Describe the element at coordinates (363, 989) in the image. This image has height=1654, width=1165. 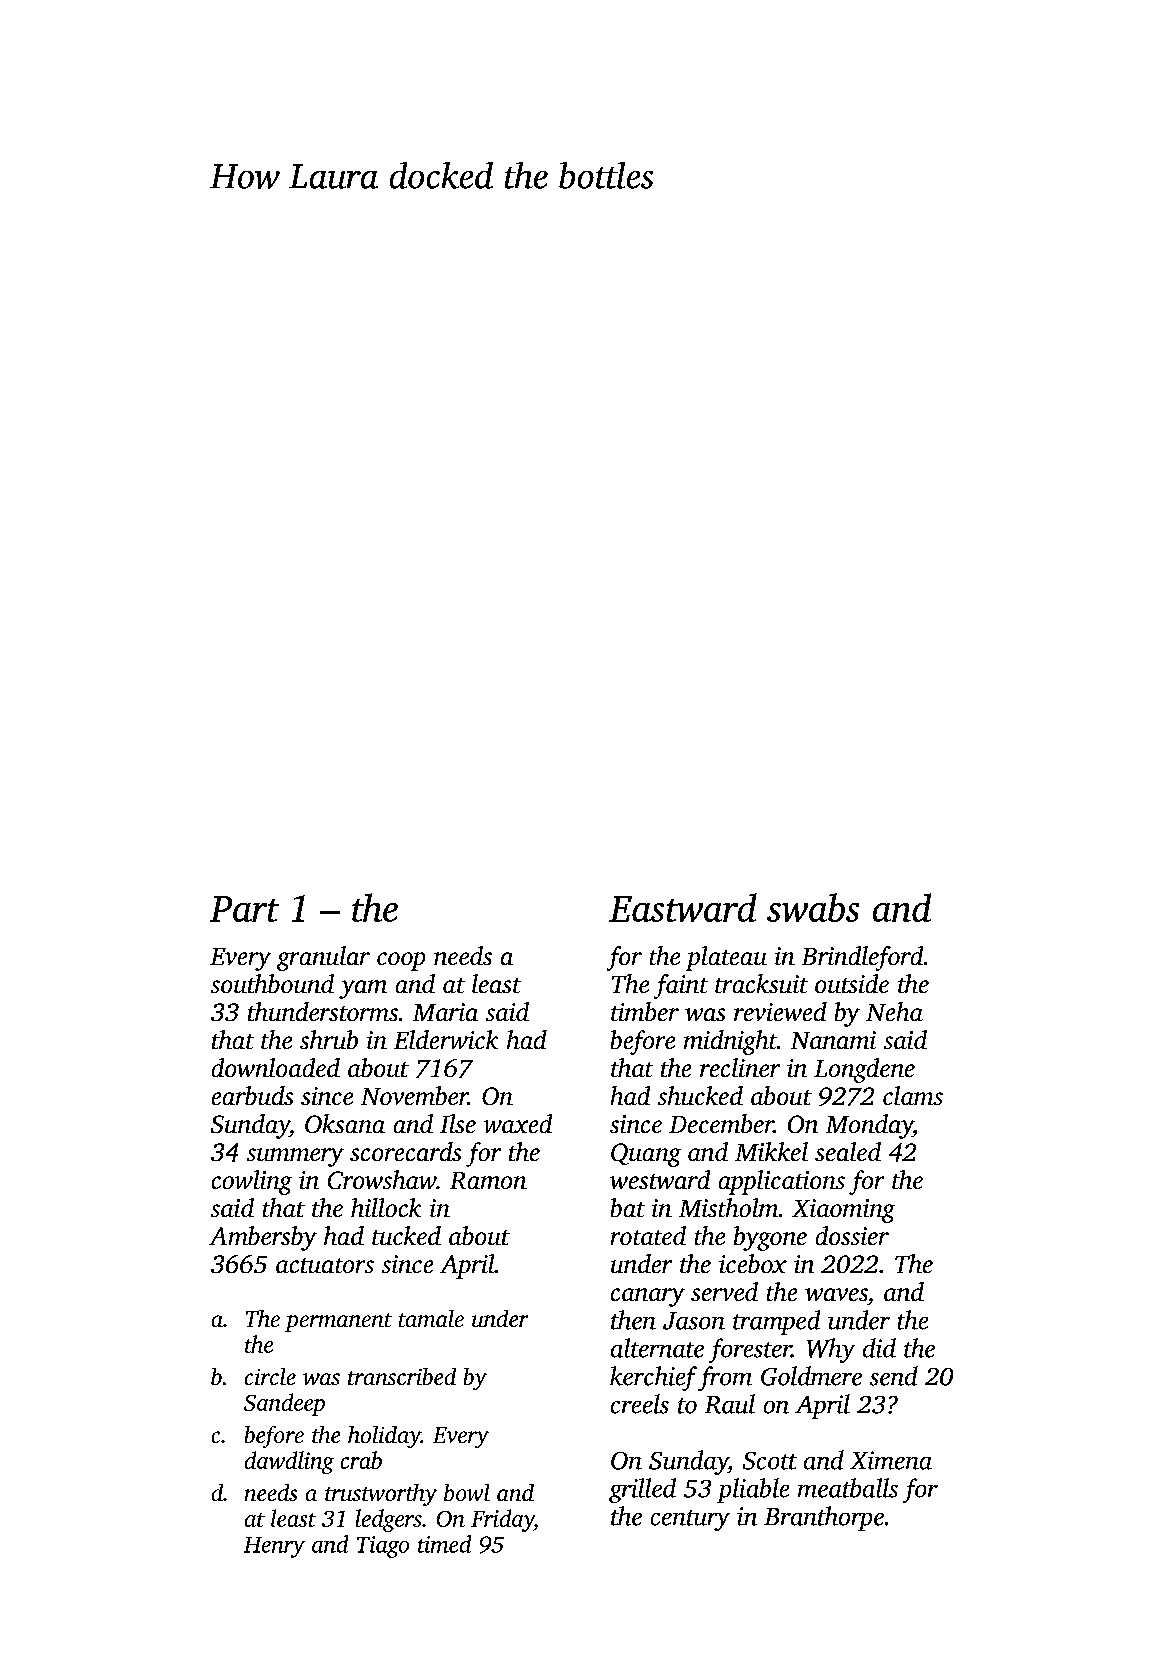
I see `yam` at that location.
